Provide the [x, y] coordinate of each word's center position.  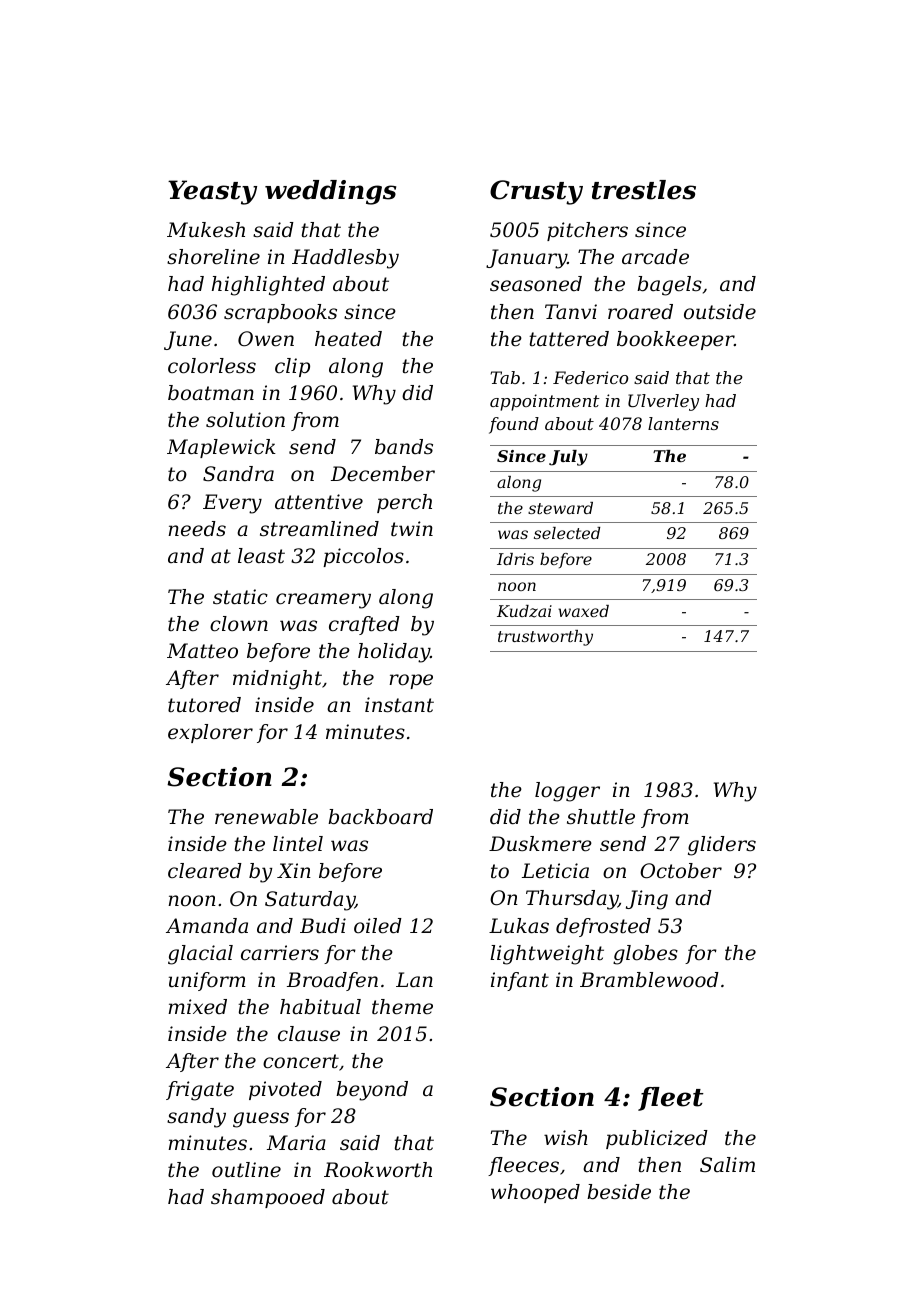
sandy [196, 1118]
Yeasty [212, 192]
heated [348, 339]
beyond [372, 1091]
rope [411, 681]
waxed [583, 611]
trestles [644, 190]
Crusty [536, 192]
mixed [197, 1007]
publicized [657, 1139]
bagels [669, 286]
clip [292, 367]
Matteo [202, 651]
